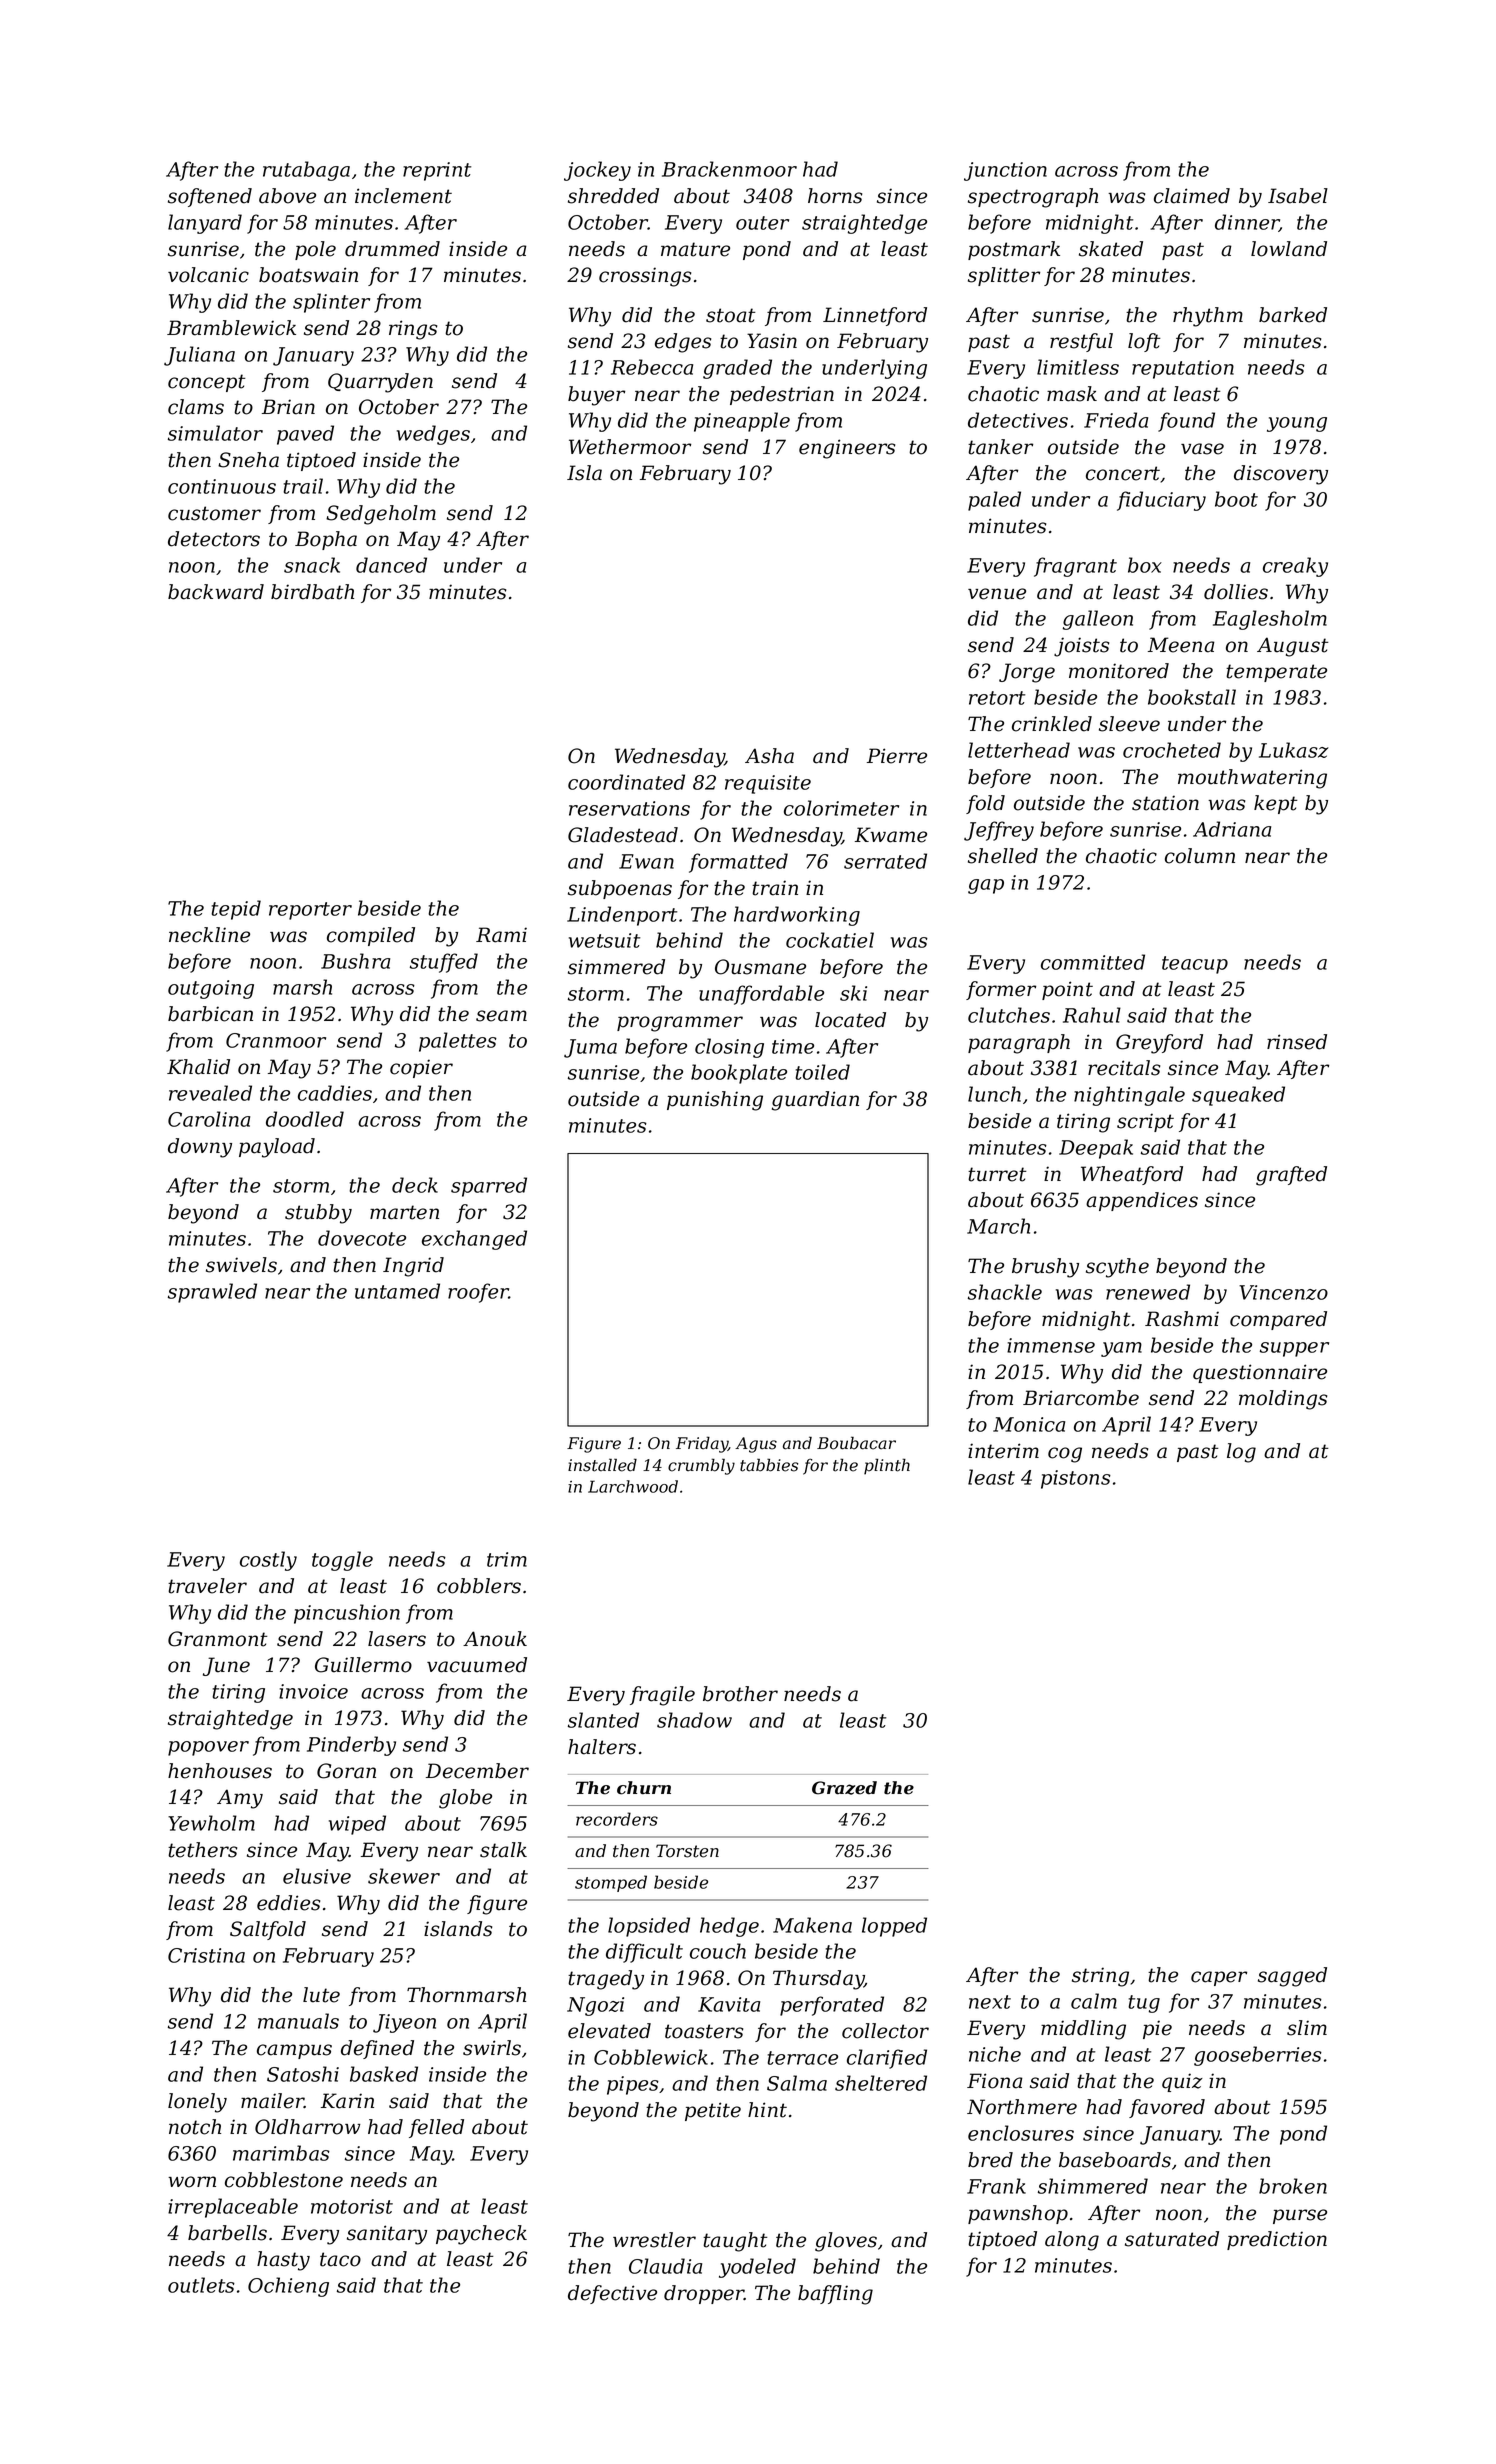 This page has width=1496, height=2464. I want to click on sprawled, so click(212, 1293).
